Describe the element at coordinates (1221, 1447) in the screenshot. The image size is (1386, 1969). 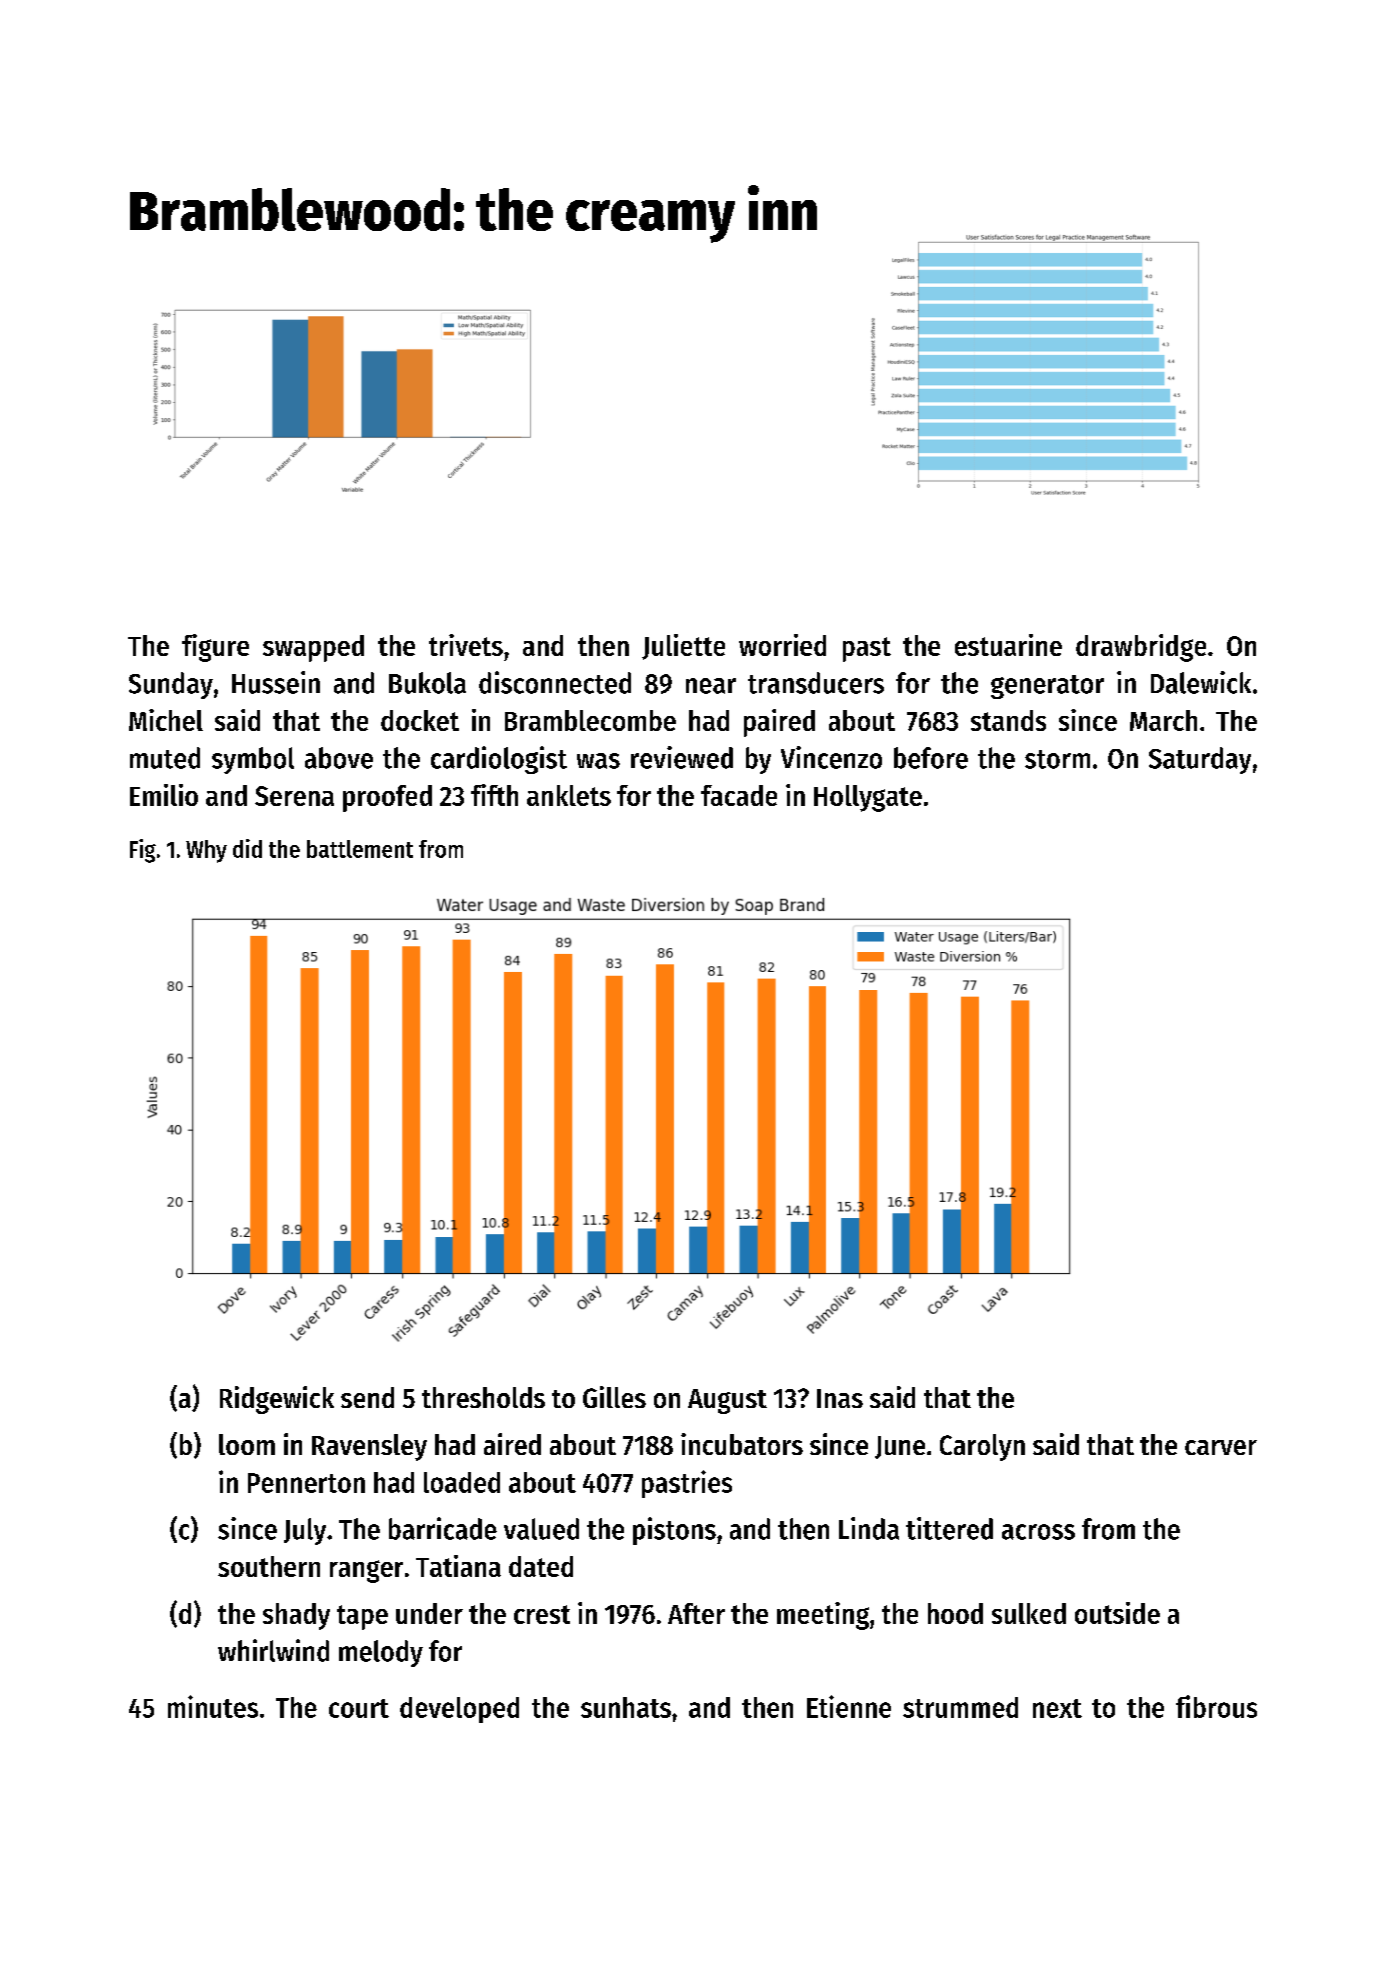
I see `carver` at that location.
